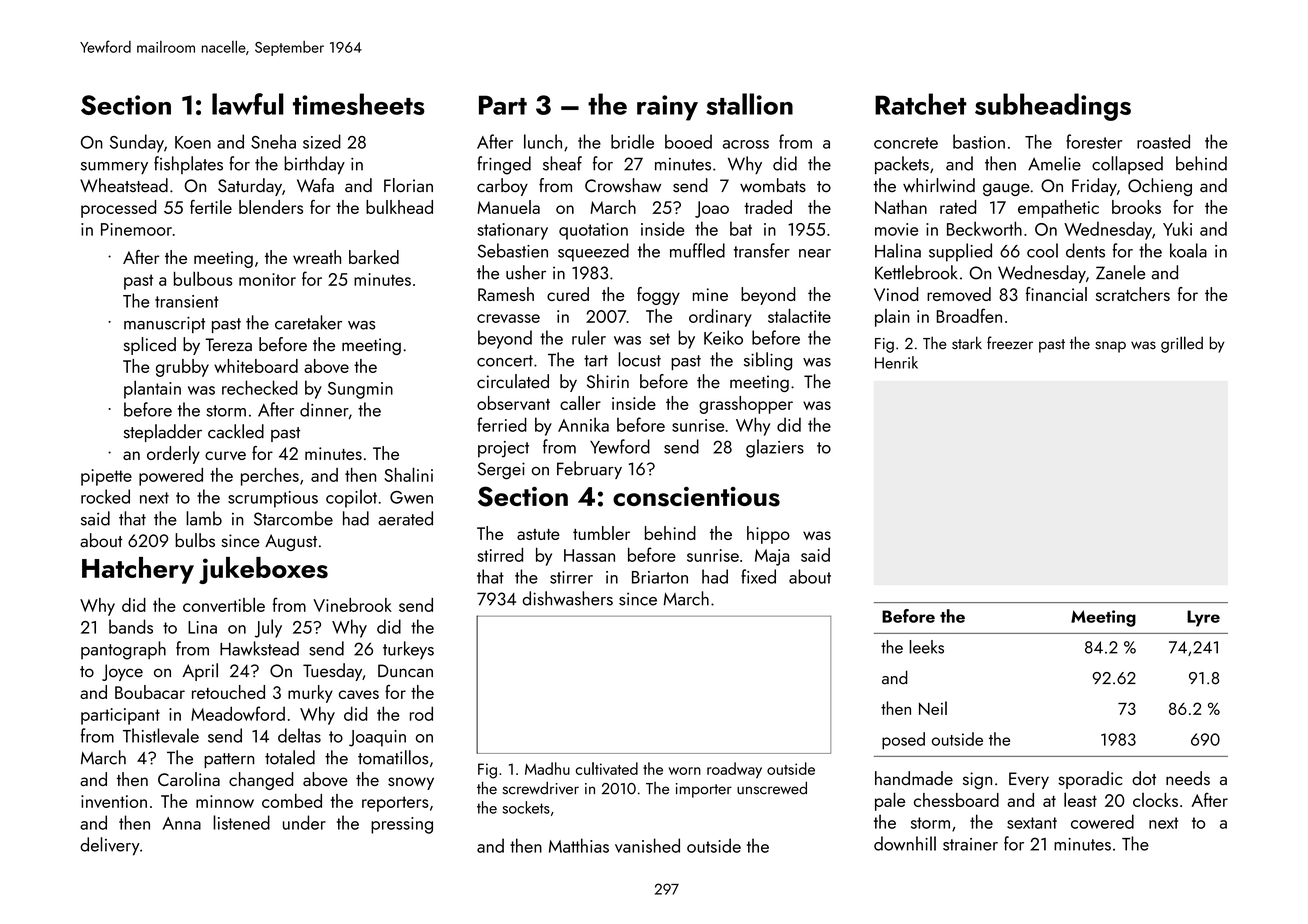 The width and height of the screenshot is (1308, 924). Describe the element at coordinates (322, 141) in the screenshot. I see `sized` at that location.
